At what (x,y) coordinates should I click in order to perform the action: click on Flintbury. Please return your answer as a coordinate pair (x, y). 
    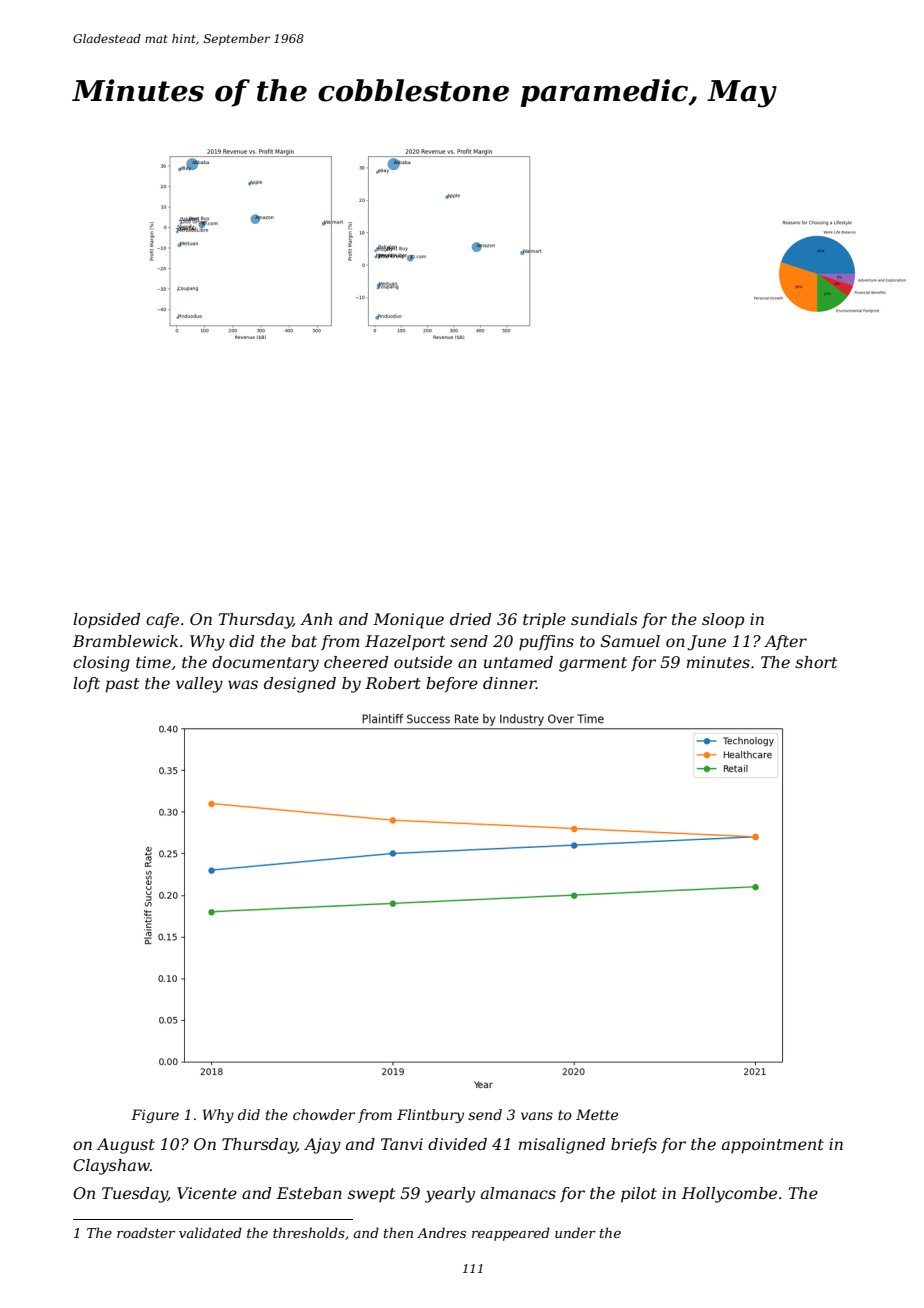
    Looking at the image, I should click on (430, 1116).
